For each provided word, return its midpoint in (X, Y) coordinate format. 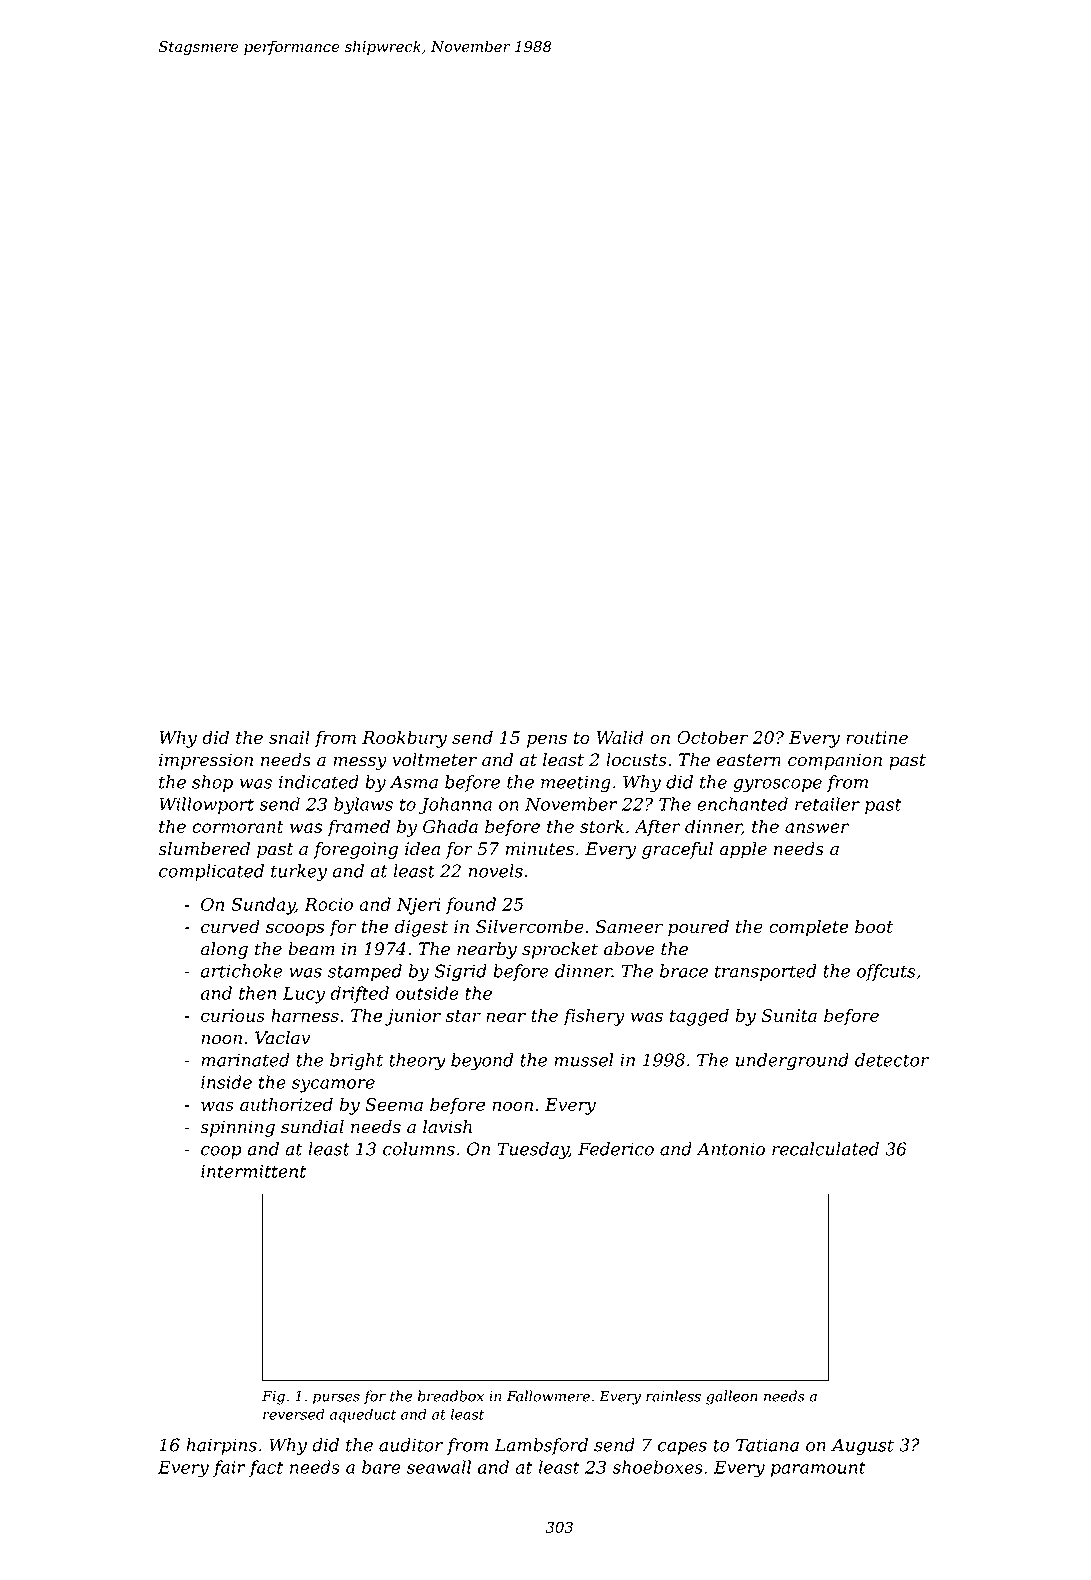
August (862, 1446)
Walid (620, 737)
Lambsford (541, 1446)
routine (877, 737)
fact (266, 1468)
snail (289, 737)
